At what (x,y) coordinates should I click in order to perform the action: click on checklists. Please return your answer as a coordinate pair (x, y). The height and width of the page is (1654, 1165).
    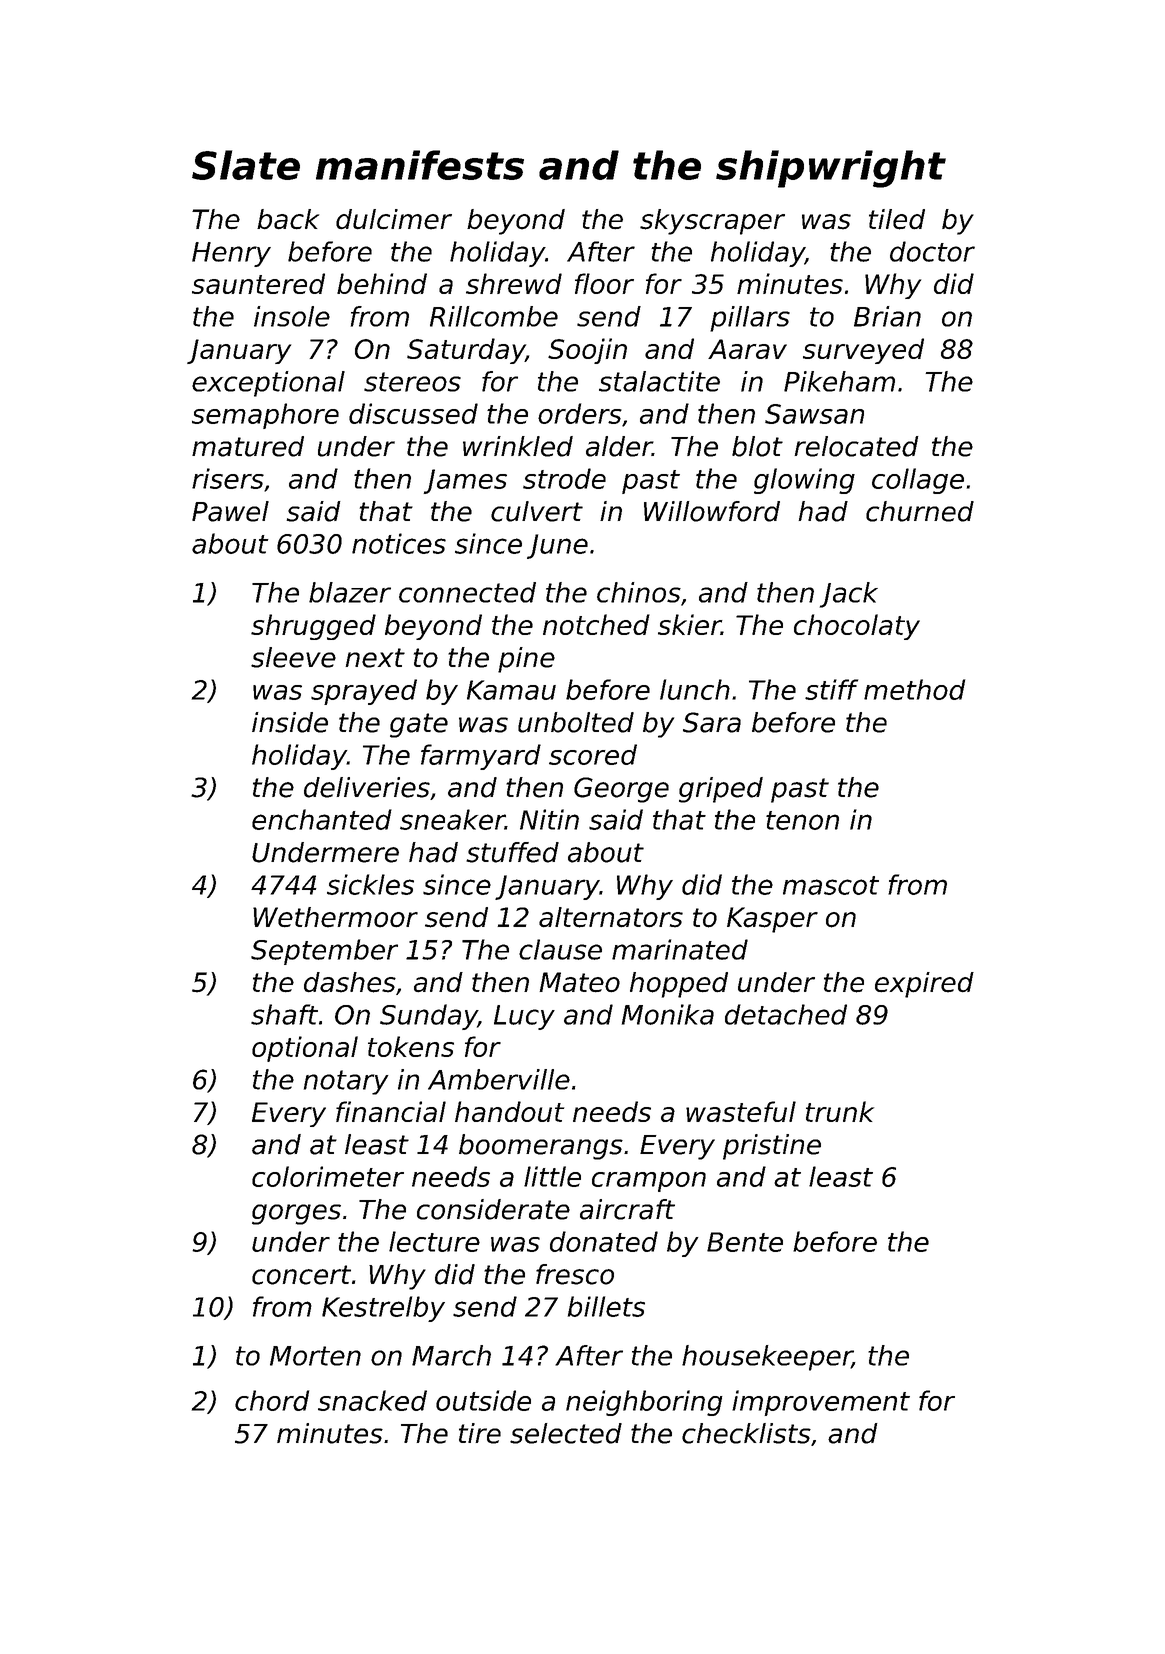
    Looking at the image, I should click on (746, 1433).
